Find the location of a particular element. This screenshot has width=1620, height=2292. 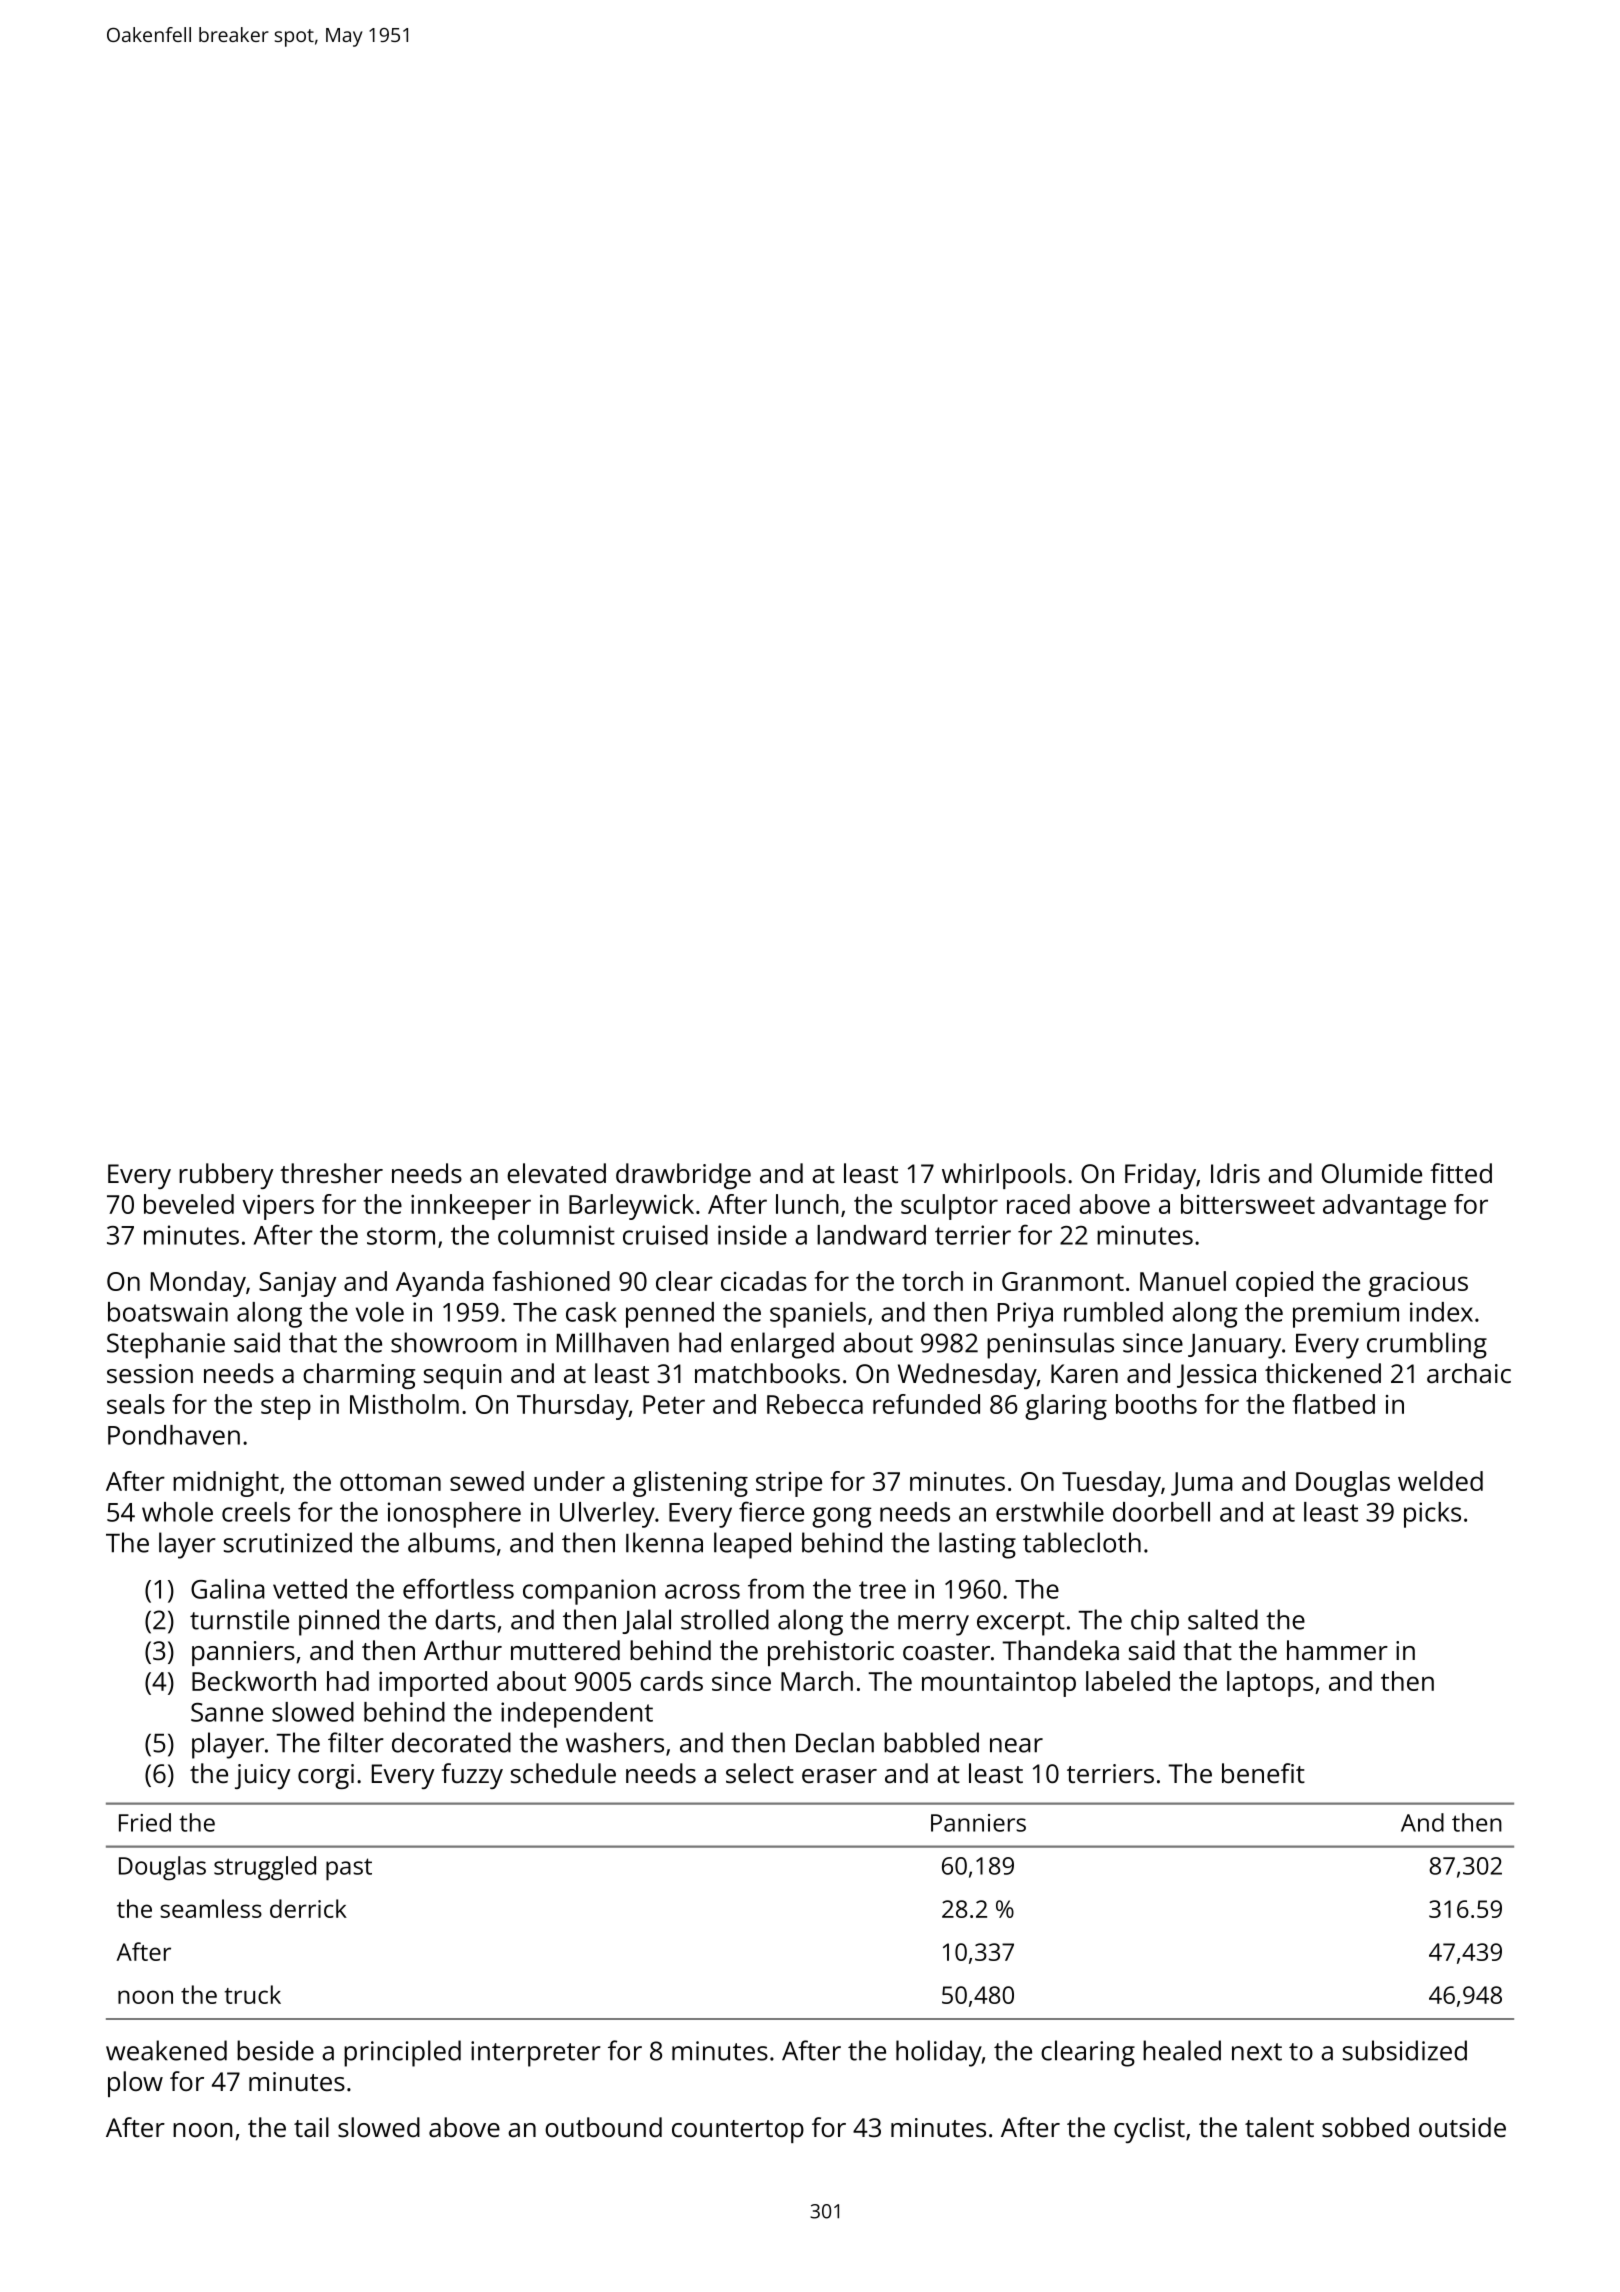

outside is located at coordinates (1462, 2127).
